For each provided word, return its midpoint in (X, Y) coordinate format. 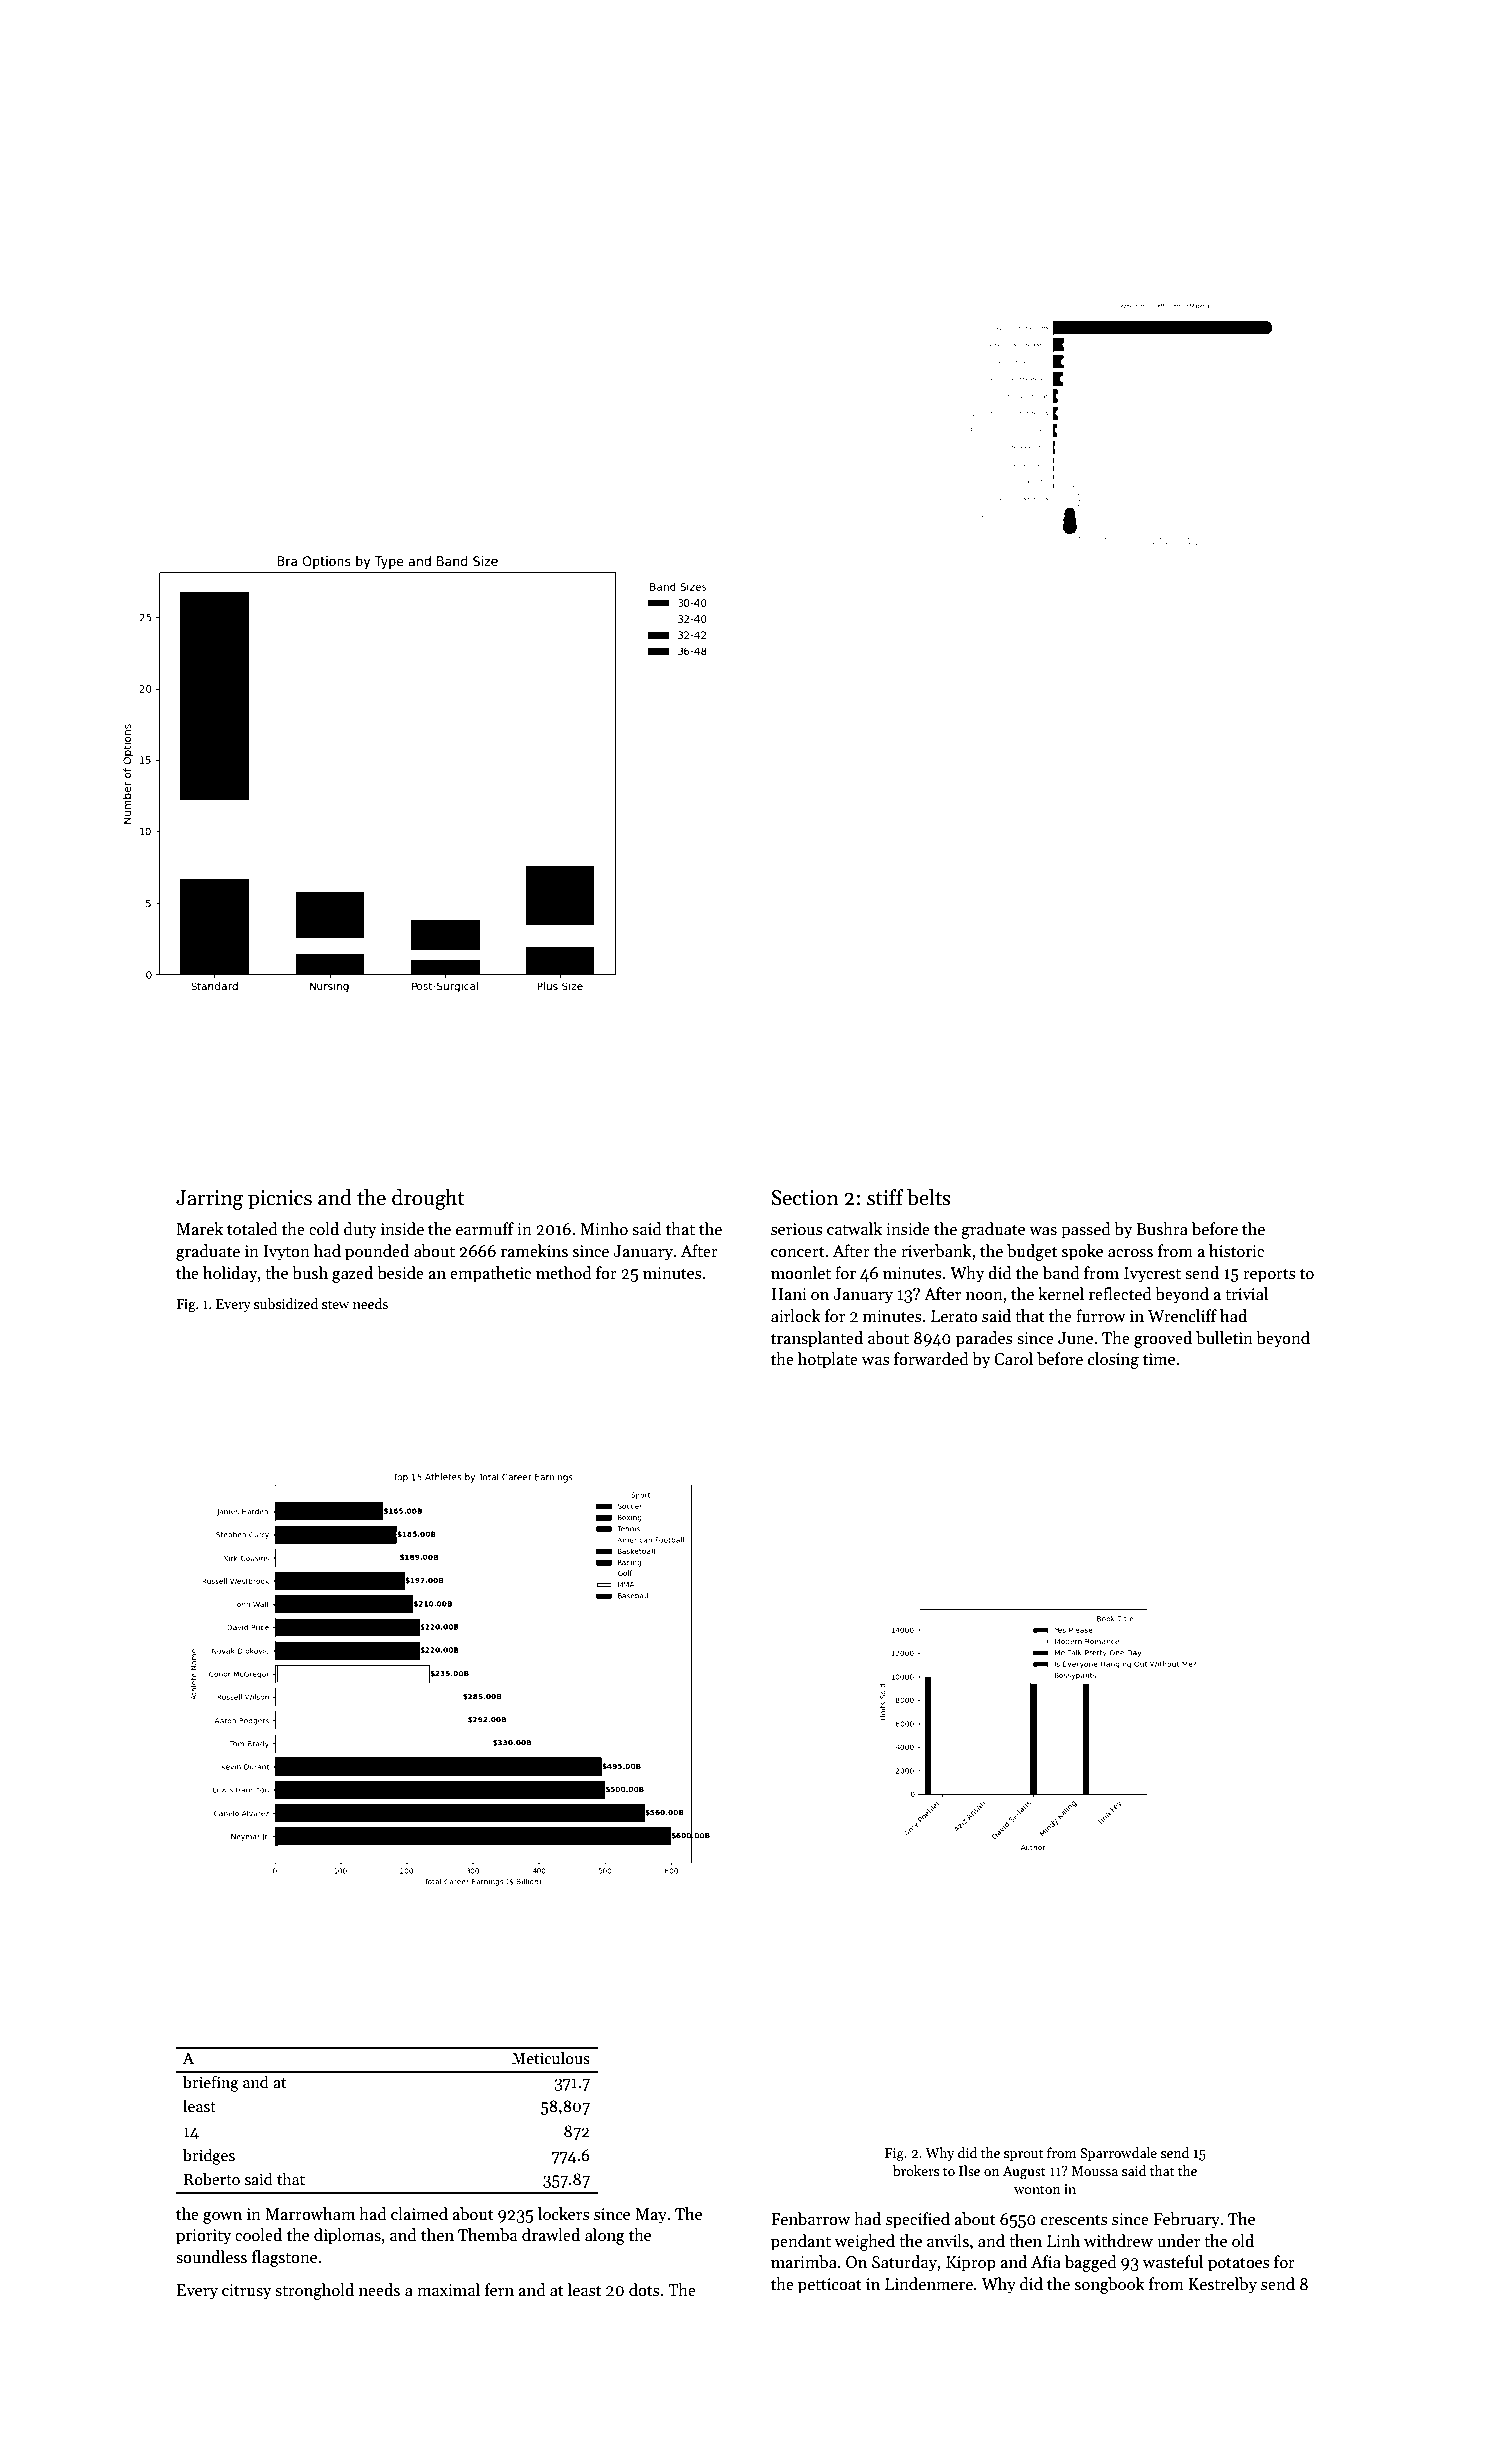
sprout (1023, 2155)
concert (798, 1252)
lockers (564, 2214)
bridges (209, 2156)
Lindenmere (929, 2284)
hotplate (828, 1360)
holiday (230, 1274)
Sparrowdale (1118, 2154)
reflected (1120, 1294)
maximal (448, 2290)
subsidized (286, 1303)
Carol (1013, 1359)
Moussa (1094, 2171)
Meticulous (551, 2058)
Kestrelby (1222, 2285)
